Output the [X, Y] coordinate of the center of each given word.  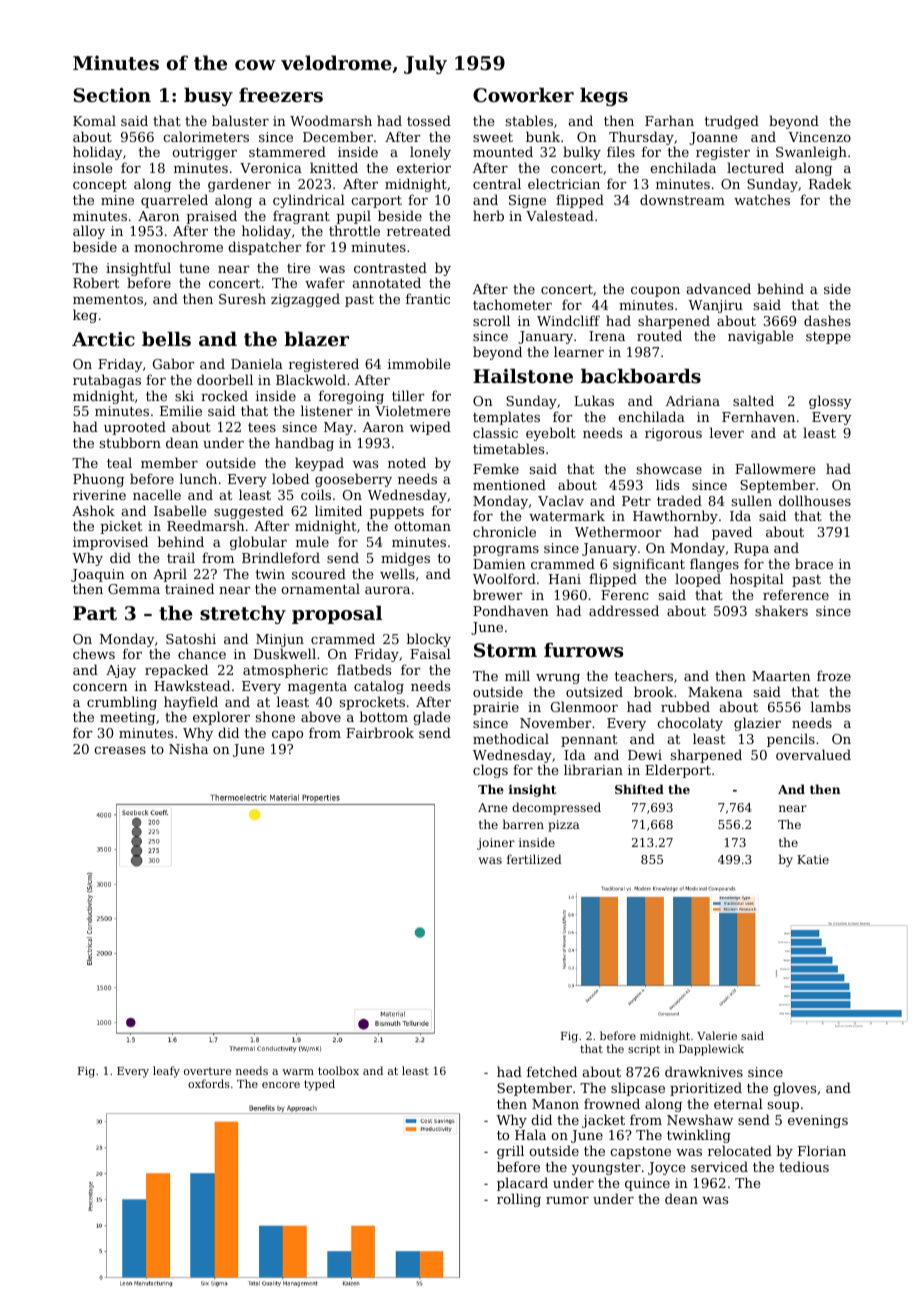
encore [281, 1085]
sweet [493, 137]
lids [667, 484]
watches [762, 199]
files [621, 151]
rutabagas [107, 381]
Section [112, 95]
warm [298, 1072]
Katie [813, 859]
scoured [319, 573]
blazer [316, 338]
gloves [794, 1089]
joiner [496, 844]
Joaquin [98, 575]
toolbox [338, 1070]
